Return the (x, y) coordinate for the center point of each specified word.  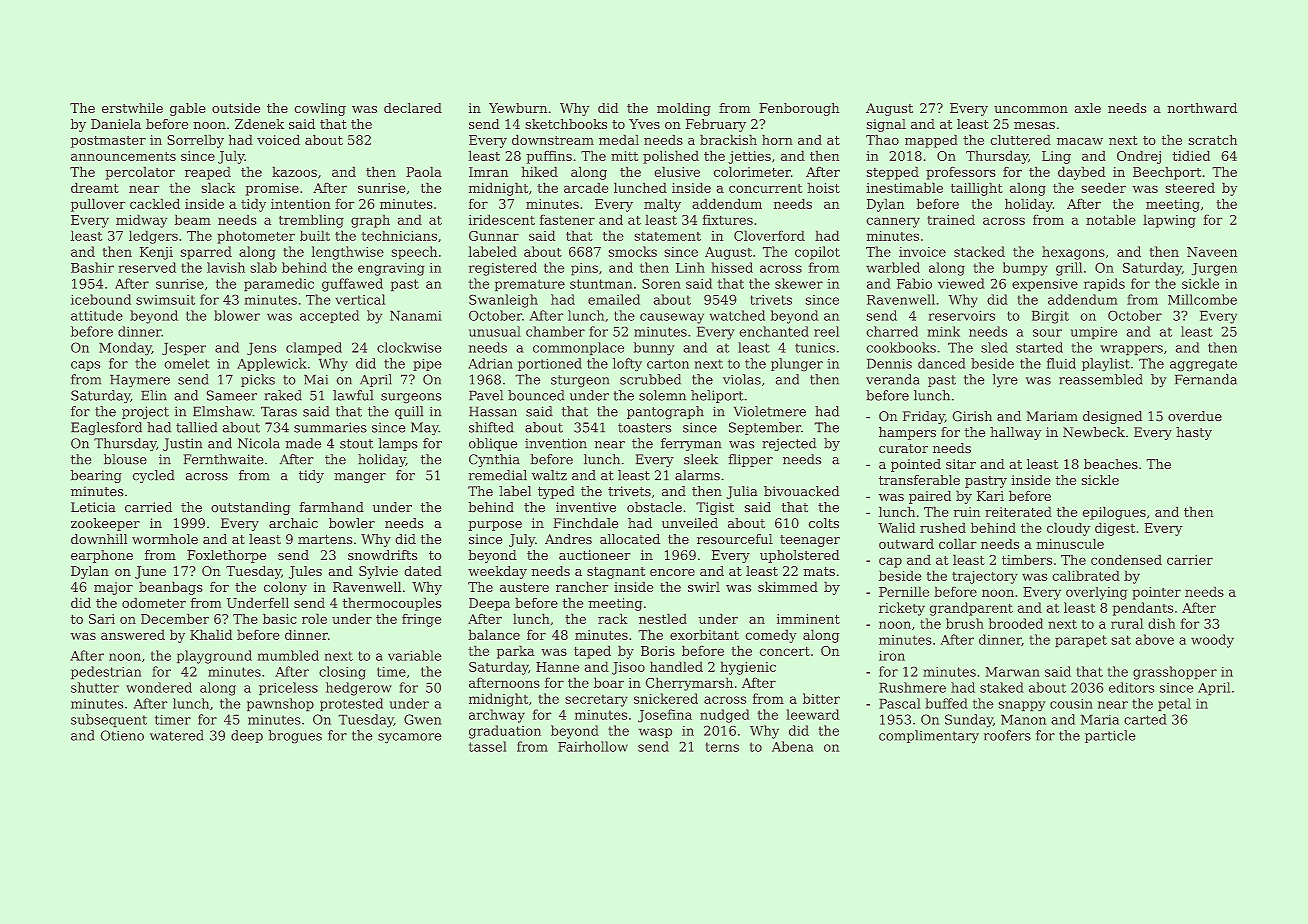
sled (994, 347)
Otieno (122, 735)
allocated (630, 539)
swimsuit (165, 300)
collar (958, 543)
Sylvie (378, 572)
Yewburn (518, 108)
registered (503, 269)
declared (413, 108)
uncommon (1031, 109)
